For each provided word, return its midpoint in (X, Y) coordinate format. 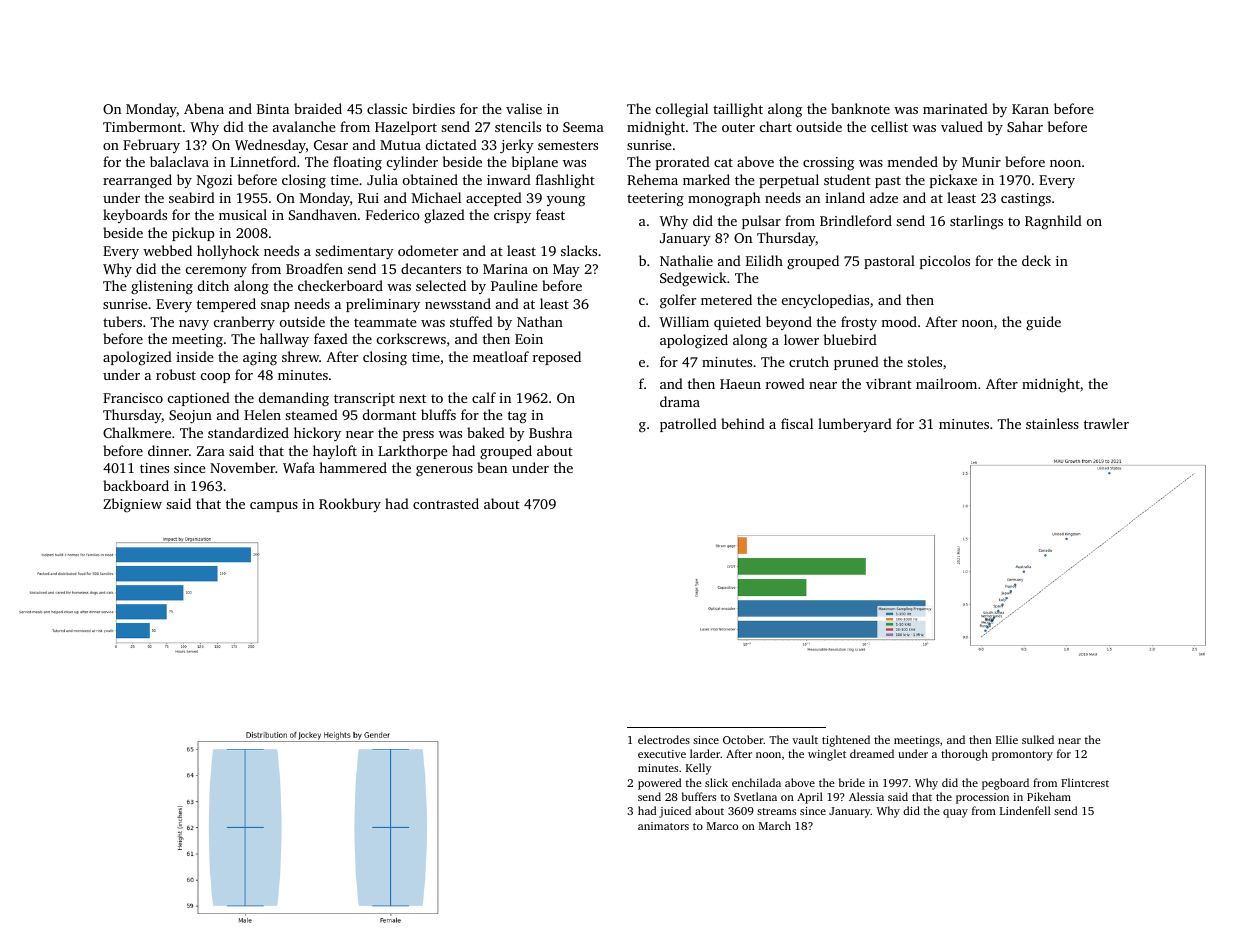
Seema (583, 127)
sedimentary (354, 252)
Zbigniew (132, 505)
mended (912, 161)
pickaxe (953, 181)
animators (663, 826)
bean (492, 467)
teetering (655, 200)
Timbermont (142, 126)
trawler (1106, 423)
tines (154, 468)
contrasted (446, 503)
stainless (1052, 423)
